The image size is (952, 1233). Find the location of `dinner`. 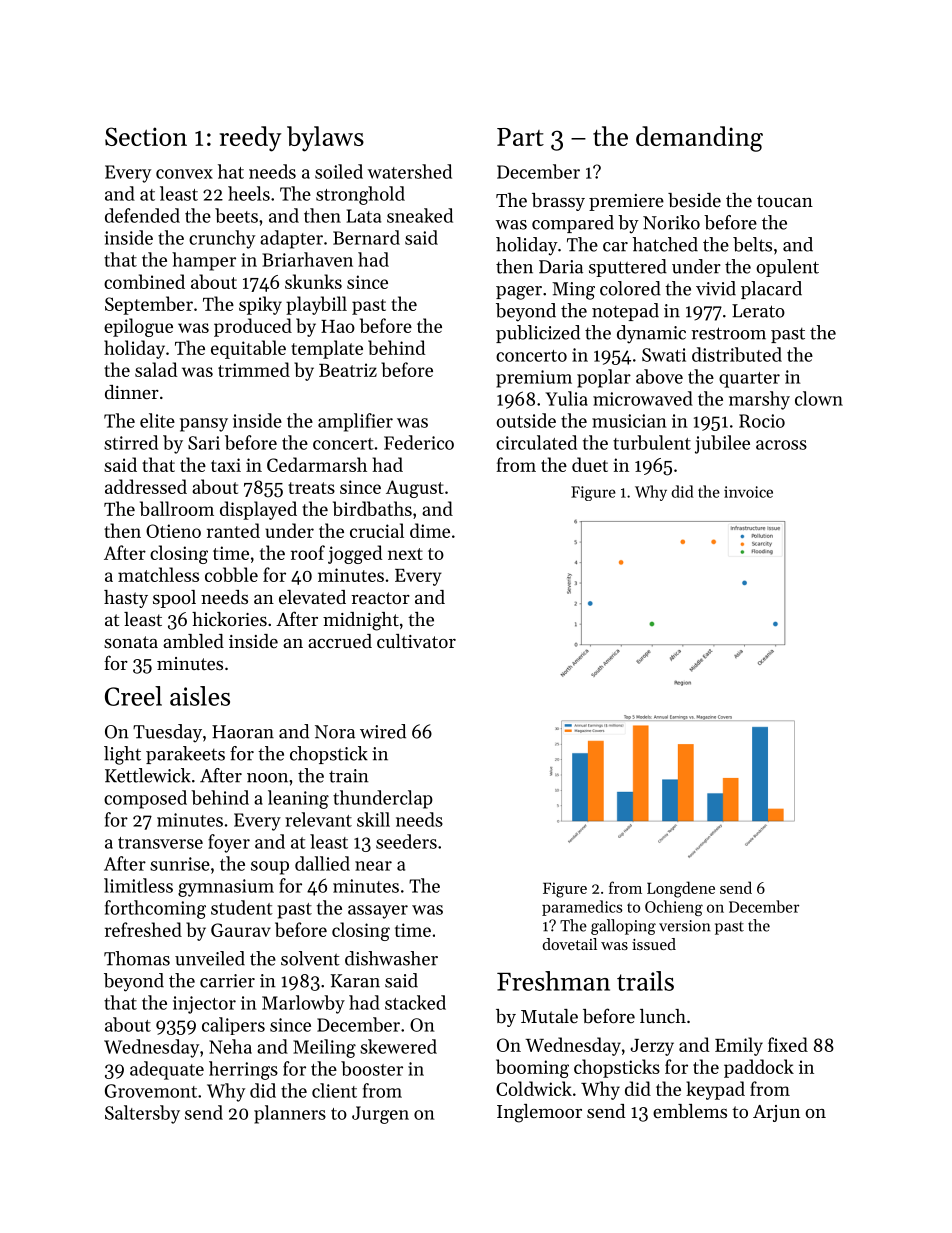

dinner is located at coordinates (132, 392).
